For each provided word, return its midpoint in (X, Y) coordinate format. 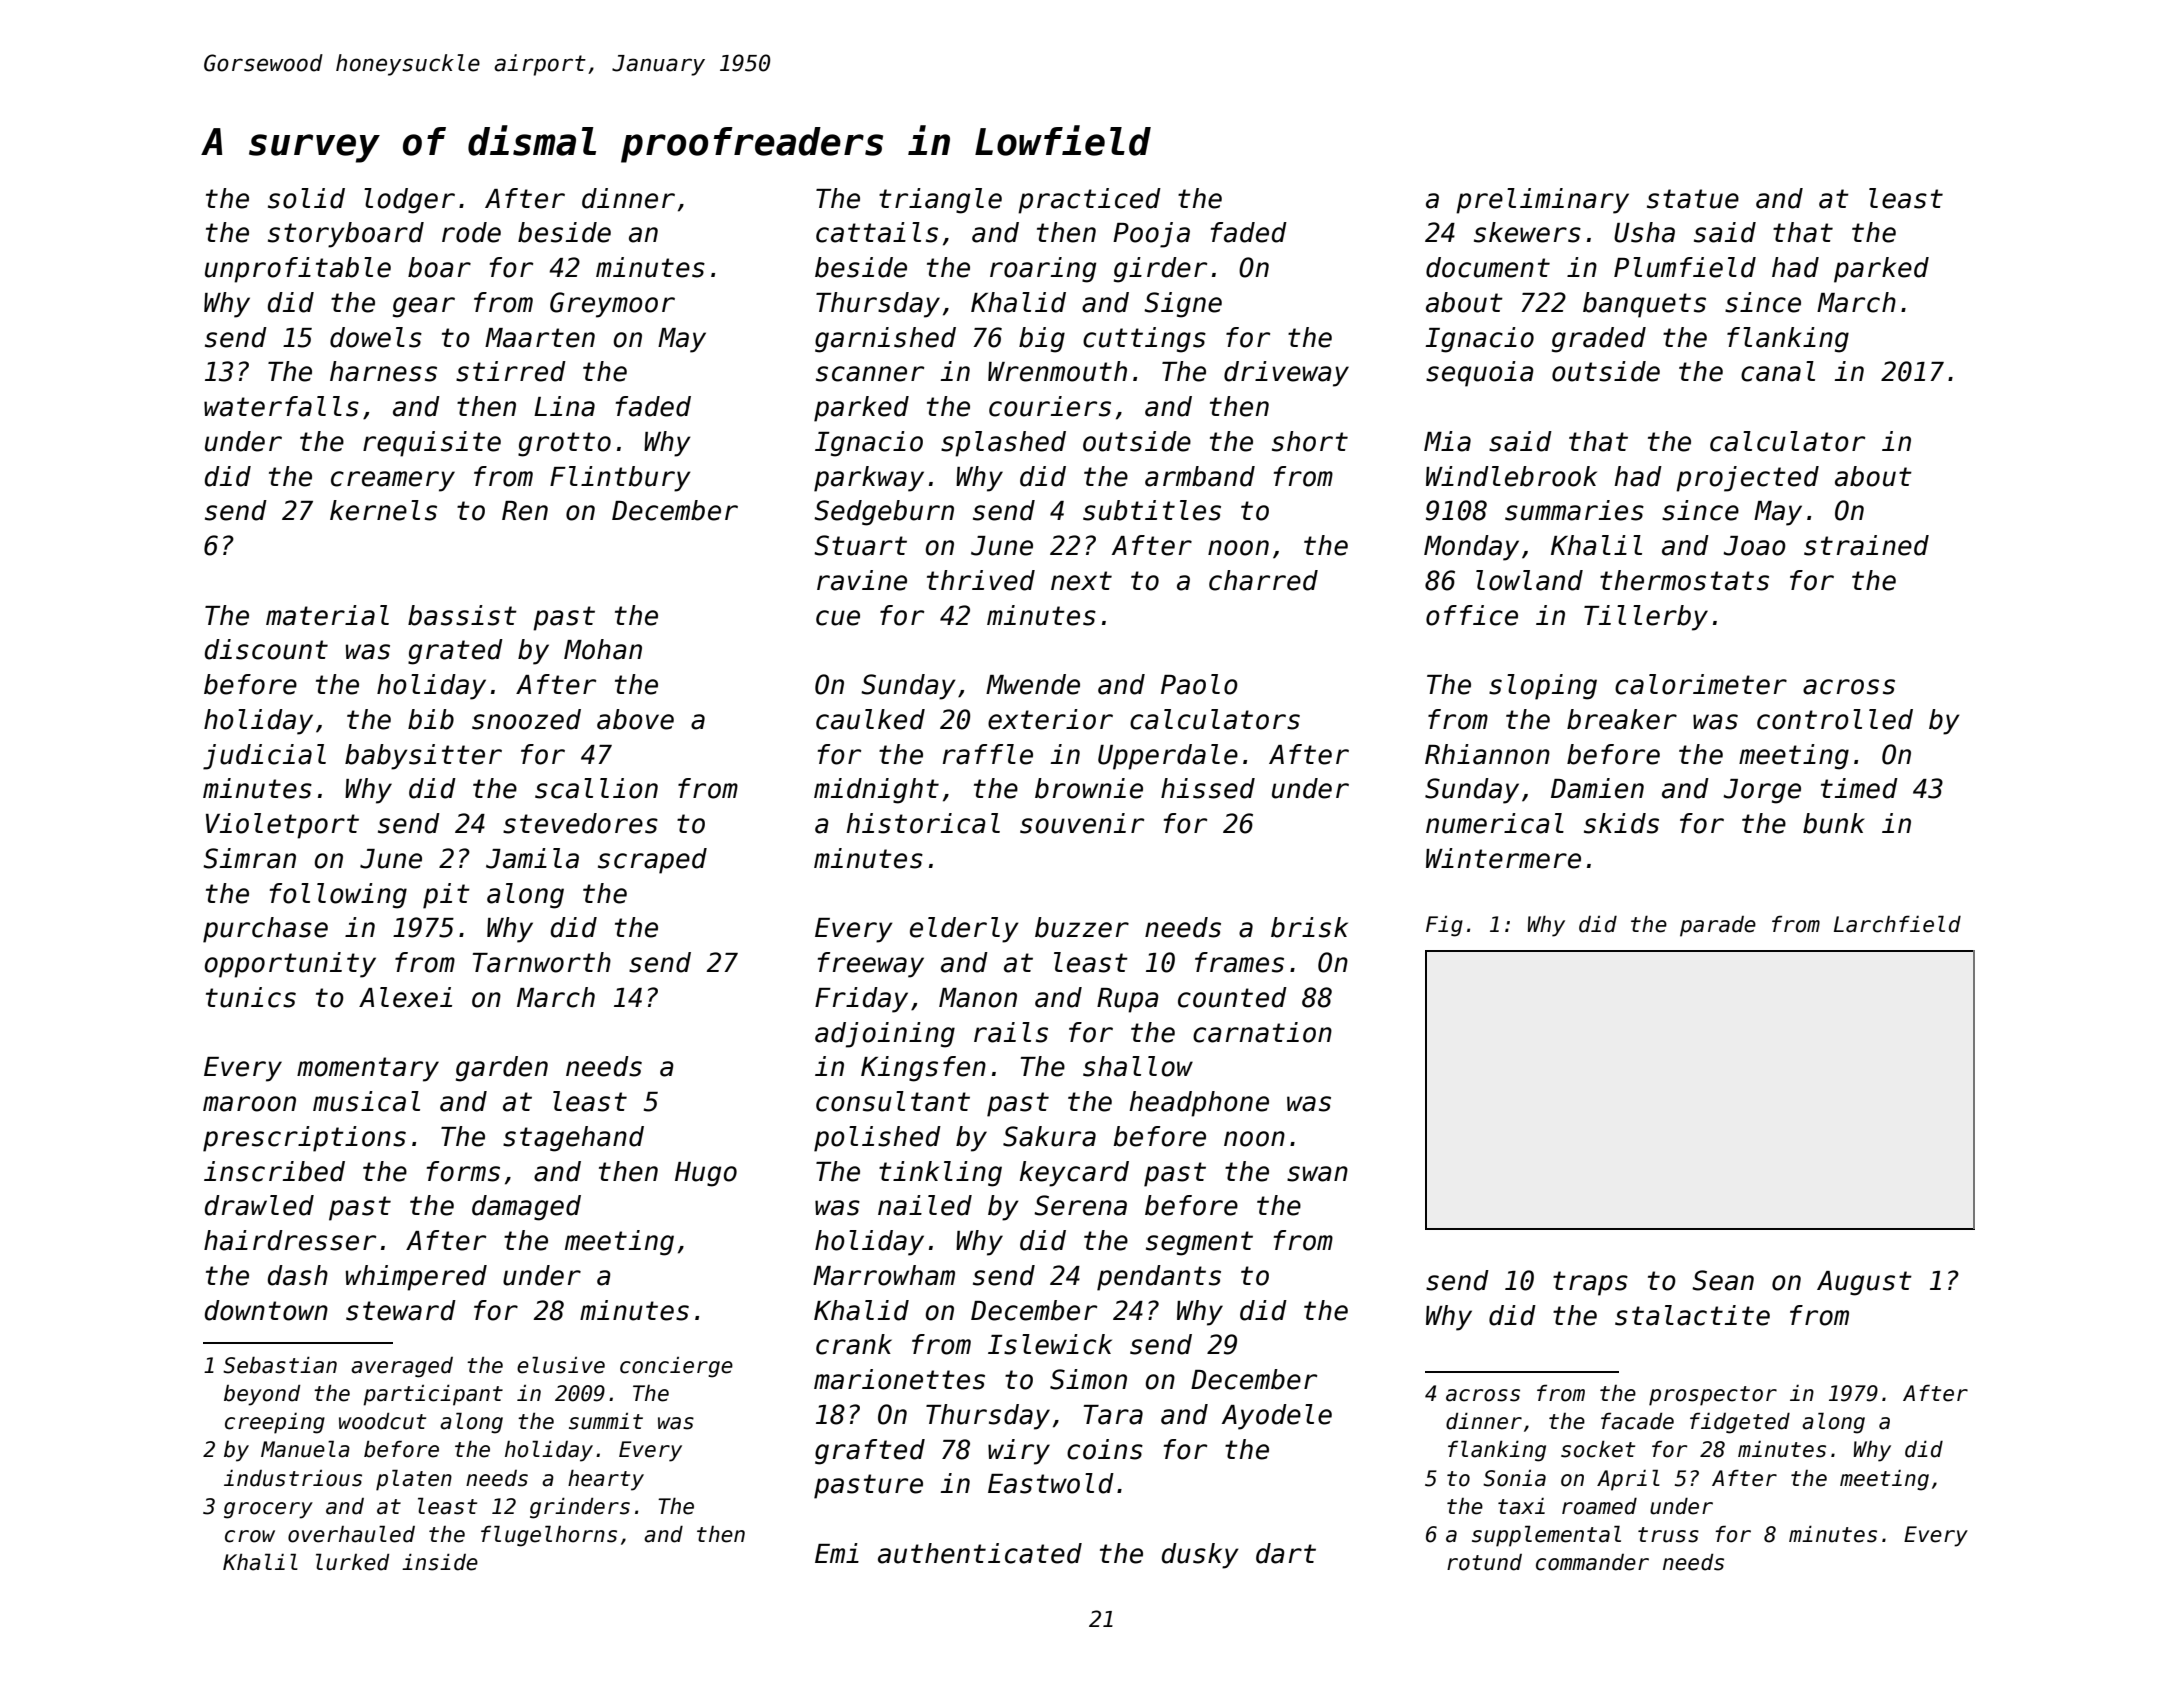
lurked (352, 1562)
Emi (837, 1553)
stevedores (580, 823)
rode (471, 232)
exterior (1050, 719)
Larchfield (1897, 924)
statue (1693, 199)
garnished (885, 340)
